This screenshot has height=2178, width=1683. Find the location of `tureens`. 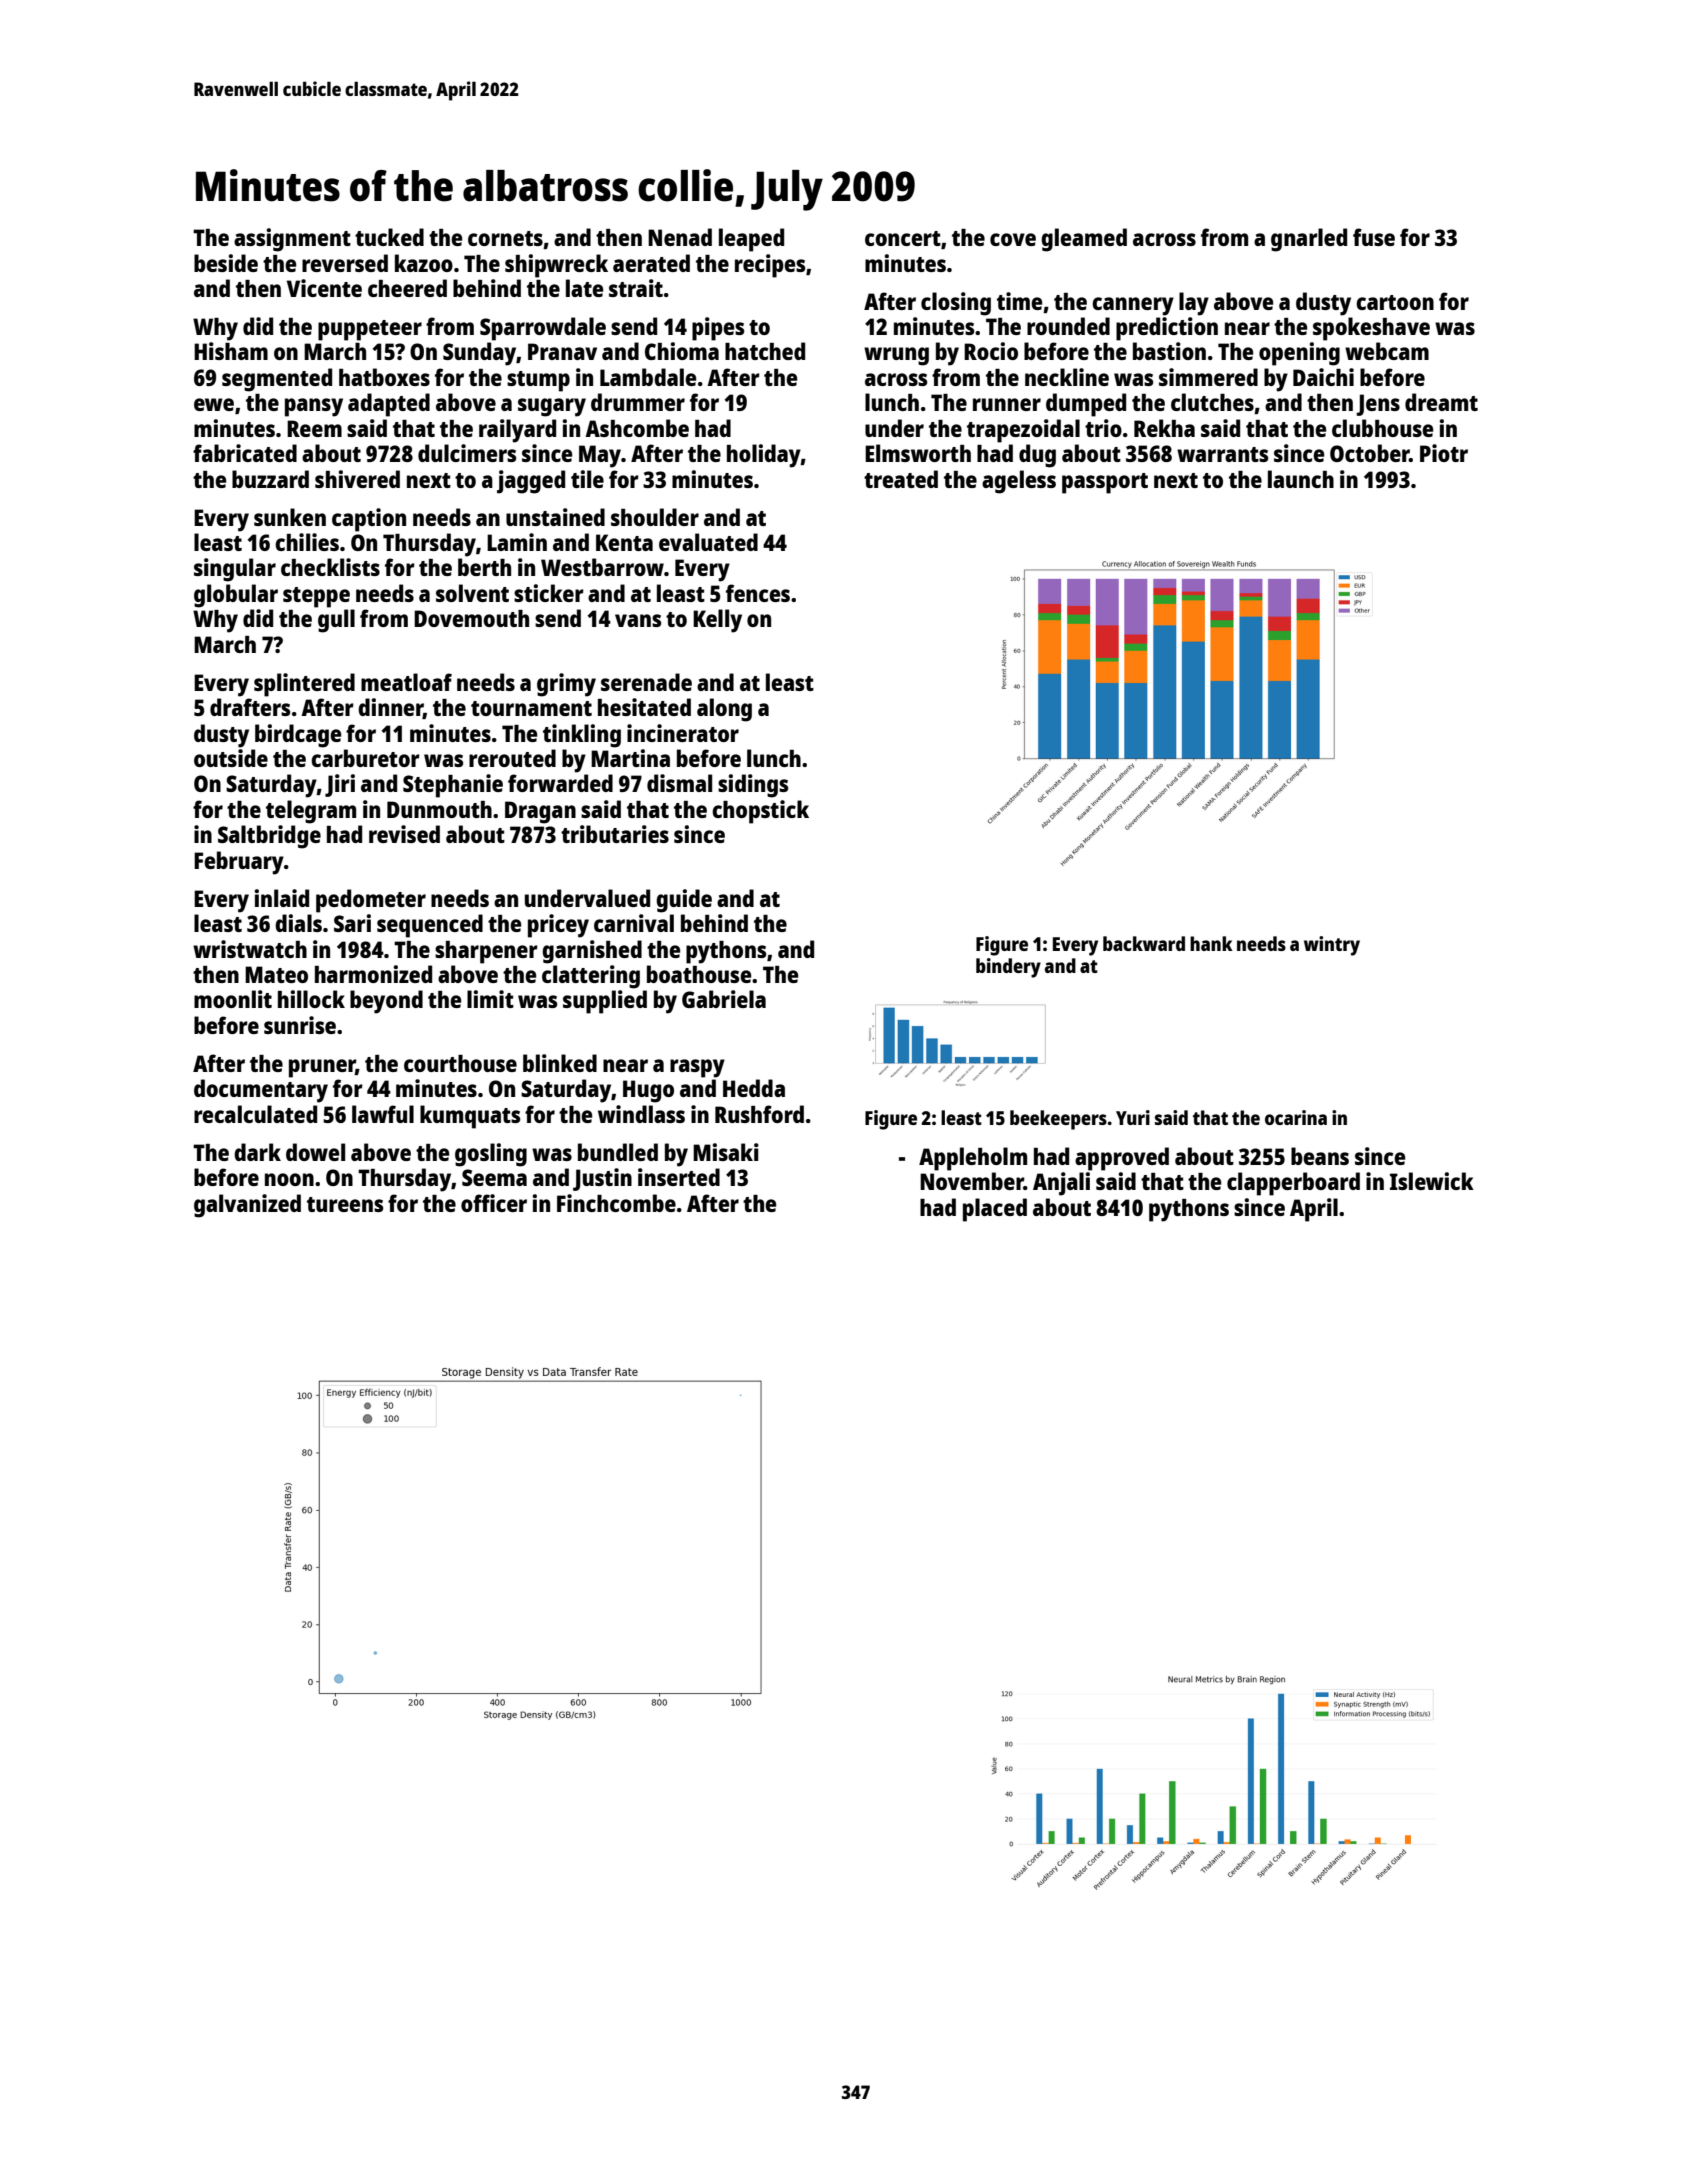

tureens is located at coordinates (345, 1204).
